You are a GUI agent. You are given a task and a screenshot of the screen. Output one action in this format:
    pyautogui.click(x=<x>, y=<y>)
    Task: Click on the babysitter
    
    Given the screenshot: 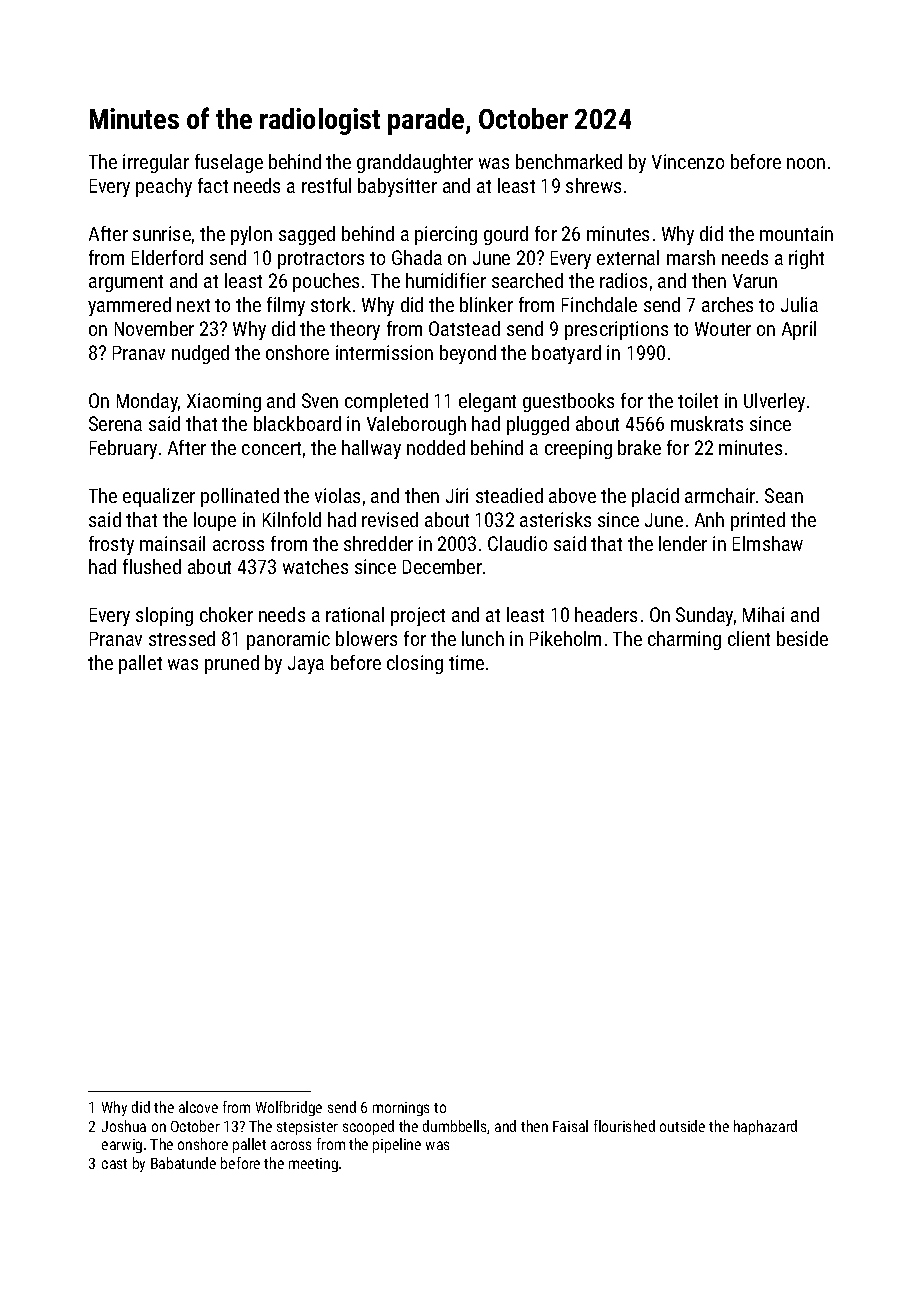 What is the action you would take?
    pyautogui.click(x=397, y=187)
